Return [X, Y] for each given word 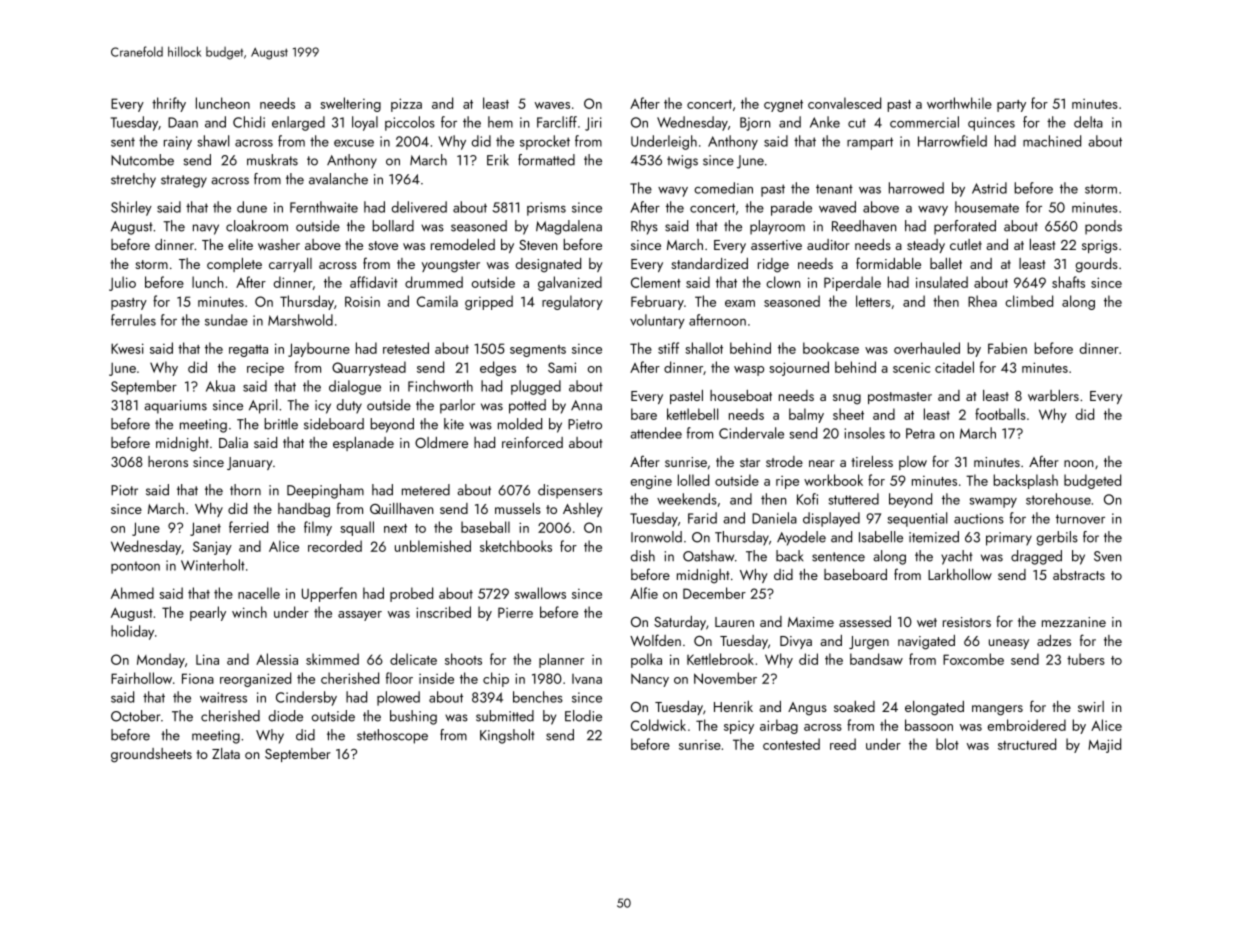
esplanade [363, 444]
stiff [668, 348]
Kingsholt [507, 736]
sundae [226, 320]
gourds [1097, 265]
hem [500, 122]
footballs [1000, 414]
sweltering [350, 104]
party [1011, 106]
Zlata [226, 753]
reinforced [532, 442]
